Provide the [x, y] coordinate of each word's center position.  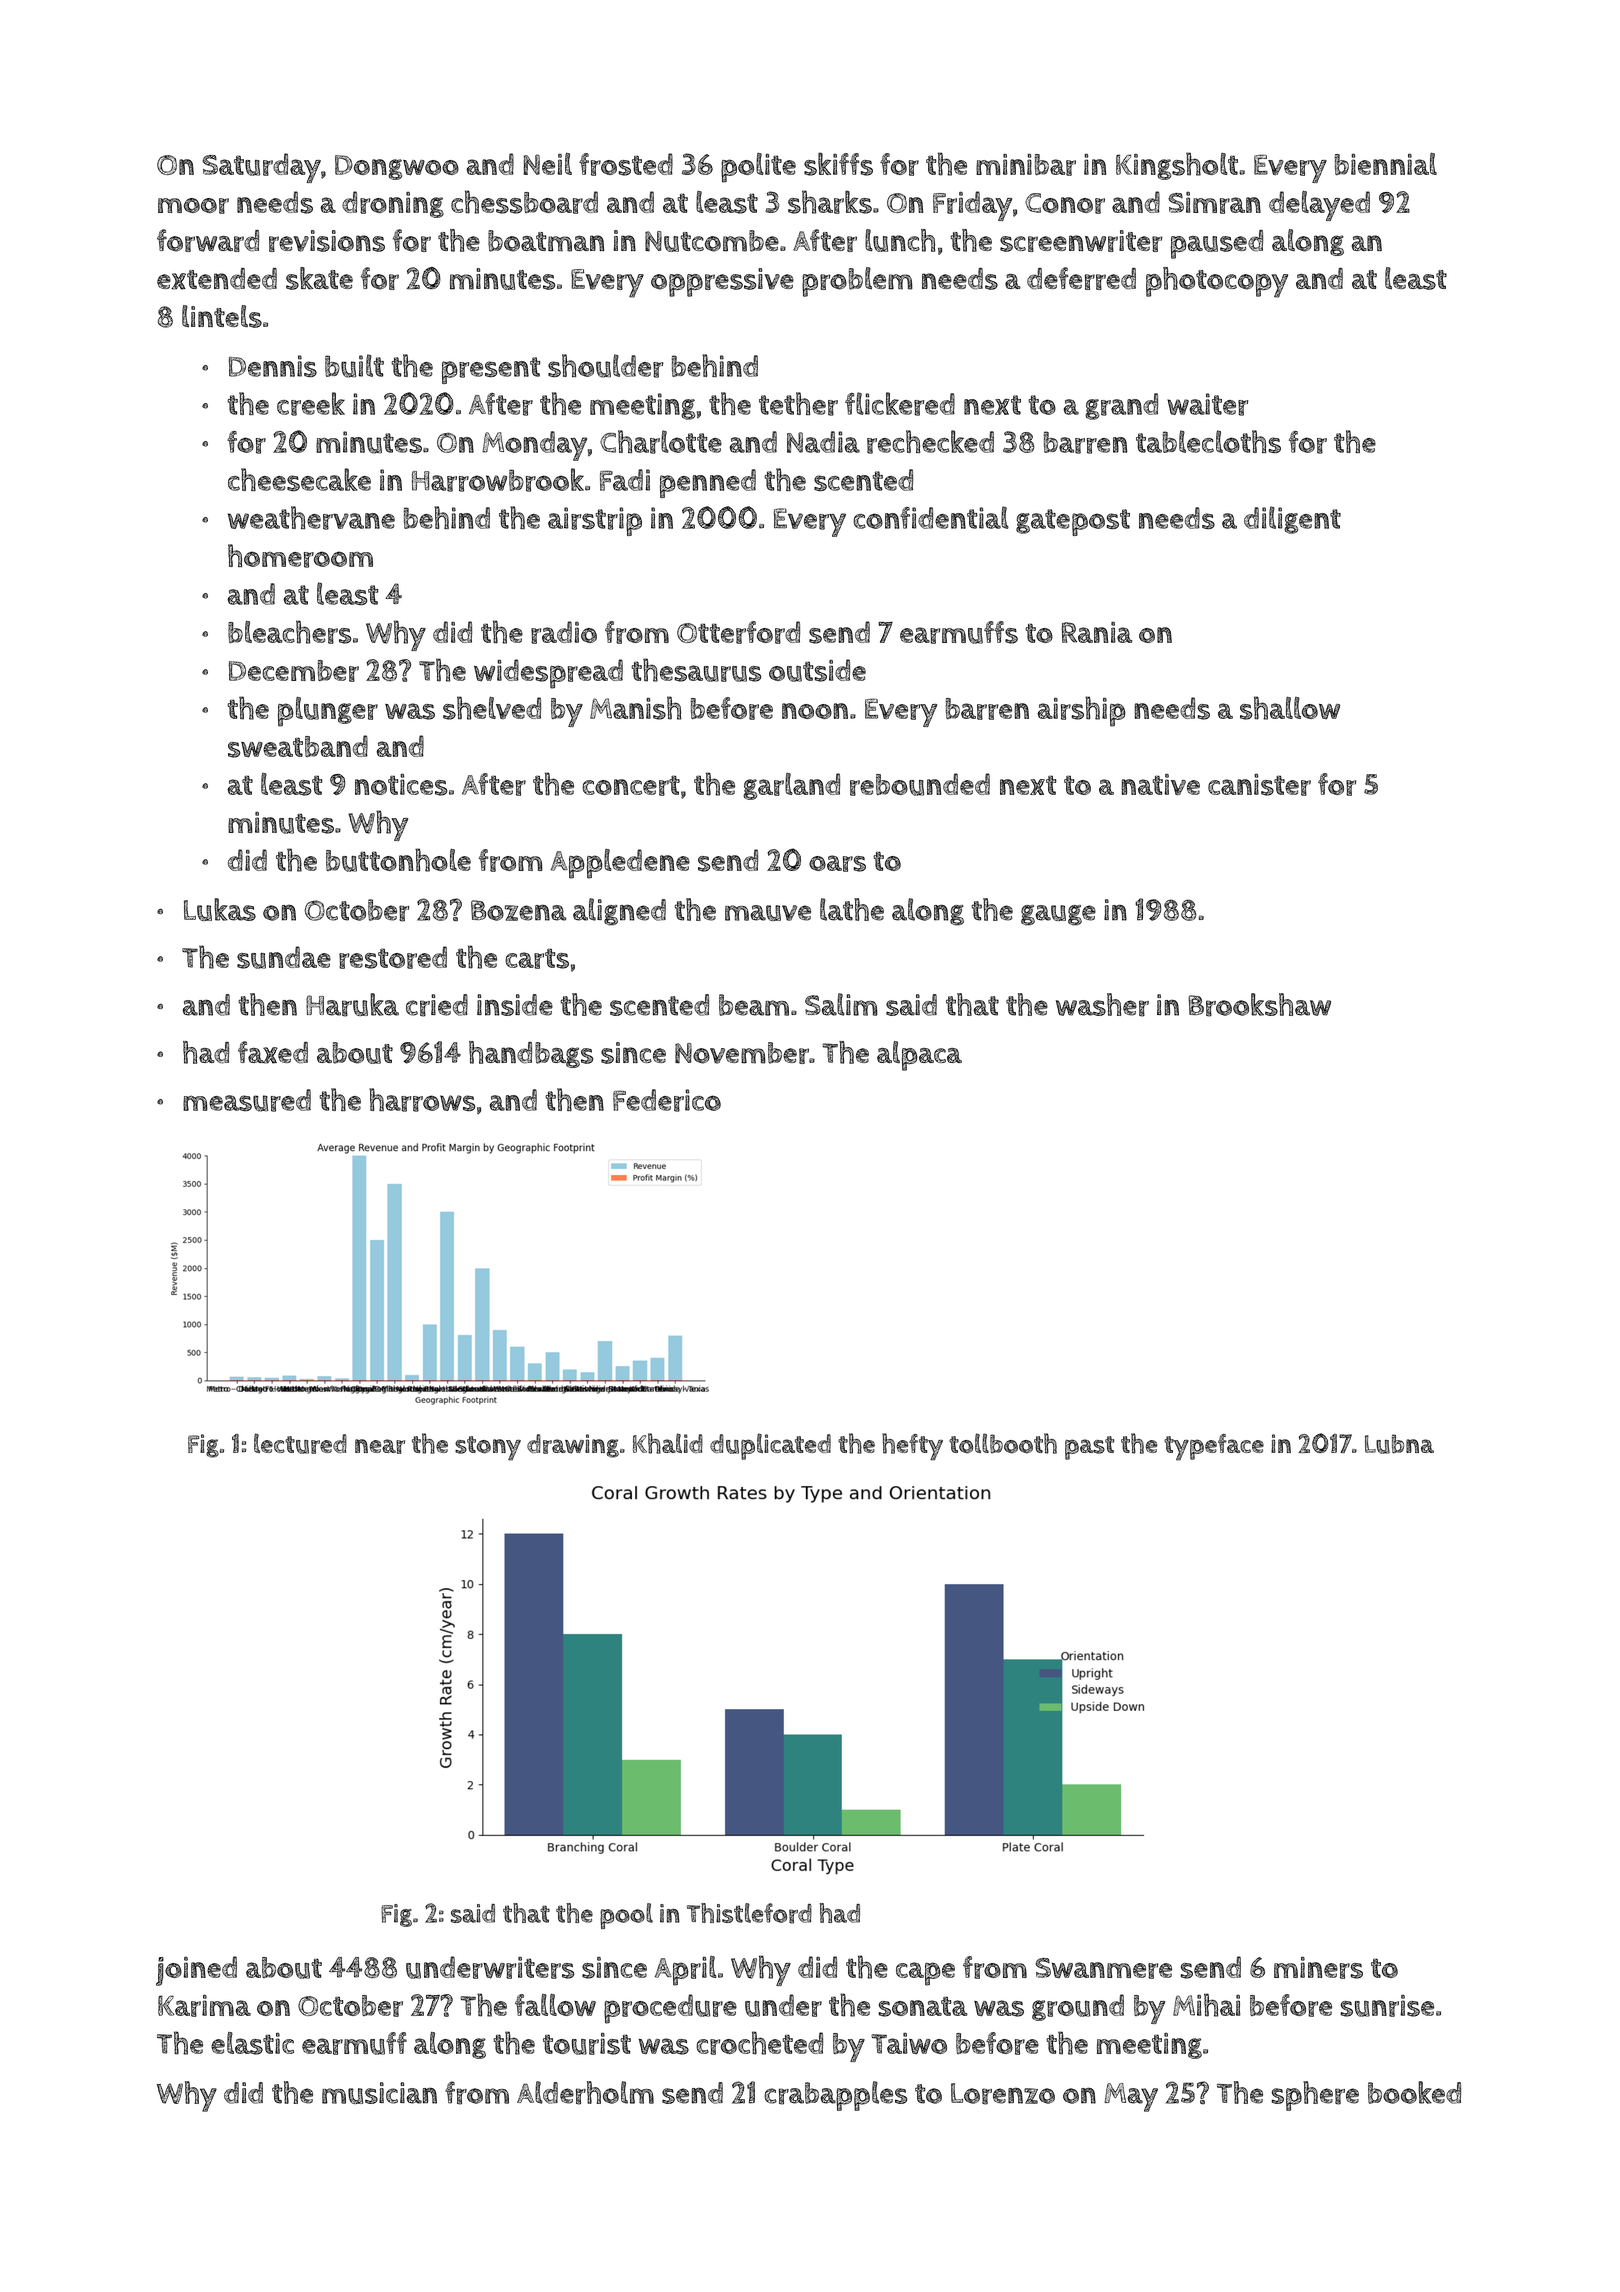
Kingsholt [1177, 166]
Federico [667, 1100]
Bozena [519, 910]
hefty [912, 1447]
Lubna [1399, 1444]
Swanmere [1103, 1968]
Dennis [273, 366]
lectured [300, 1443]
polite [758, 168]
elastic [252, 2043]
